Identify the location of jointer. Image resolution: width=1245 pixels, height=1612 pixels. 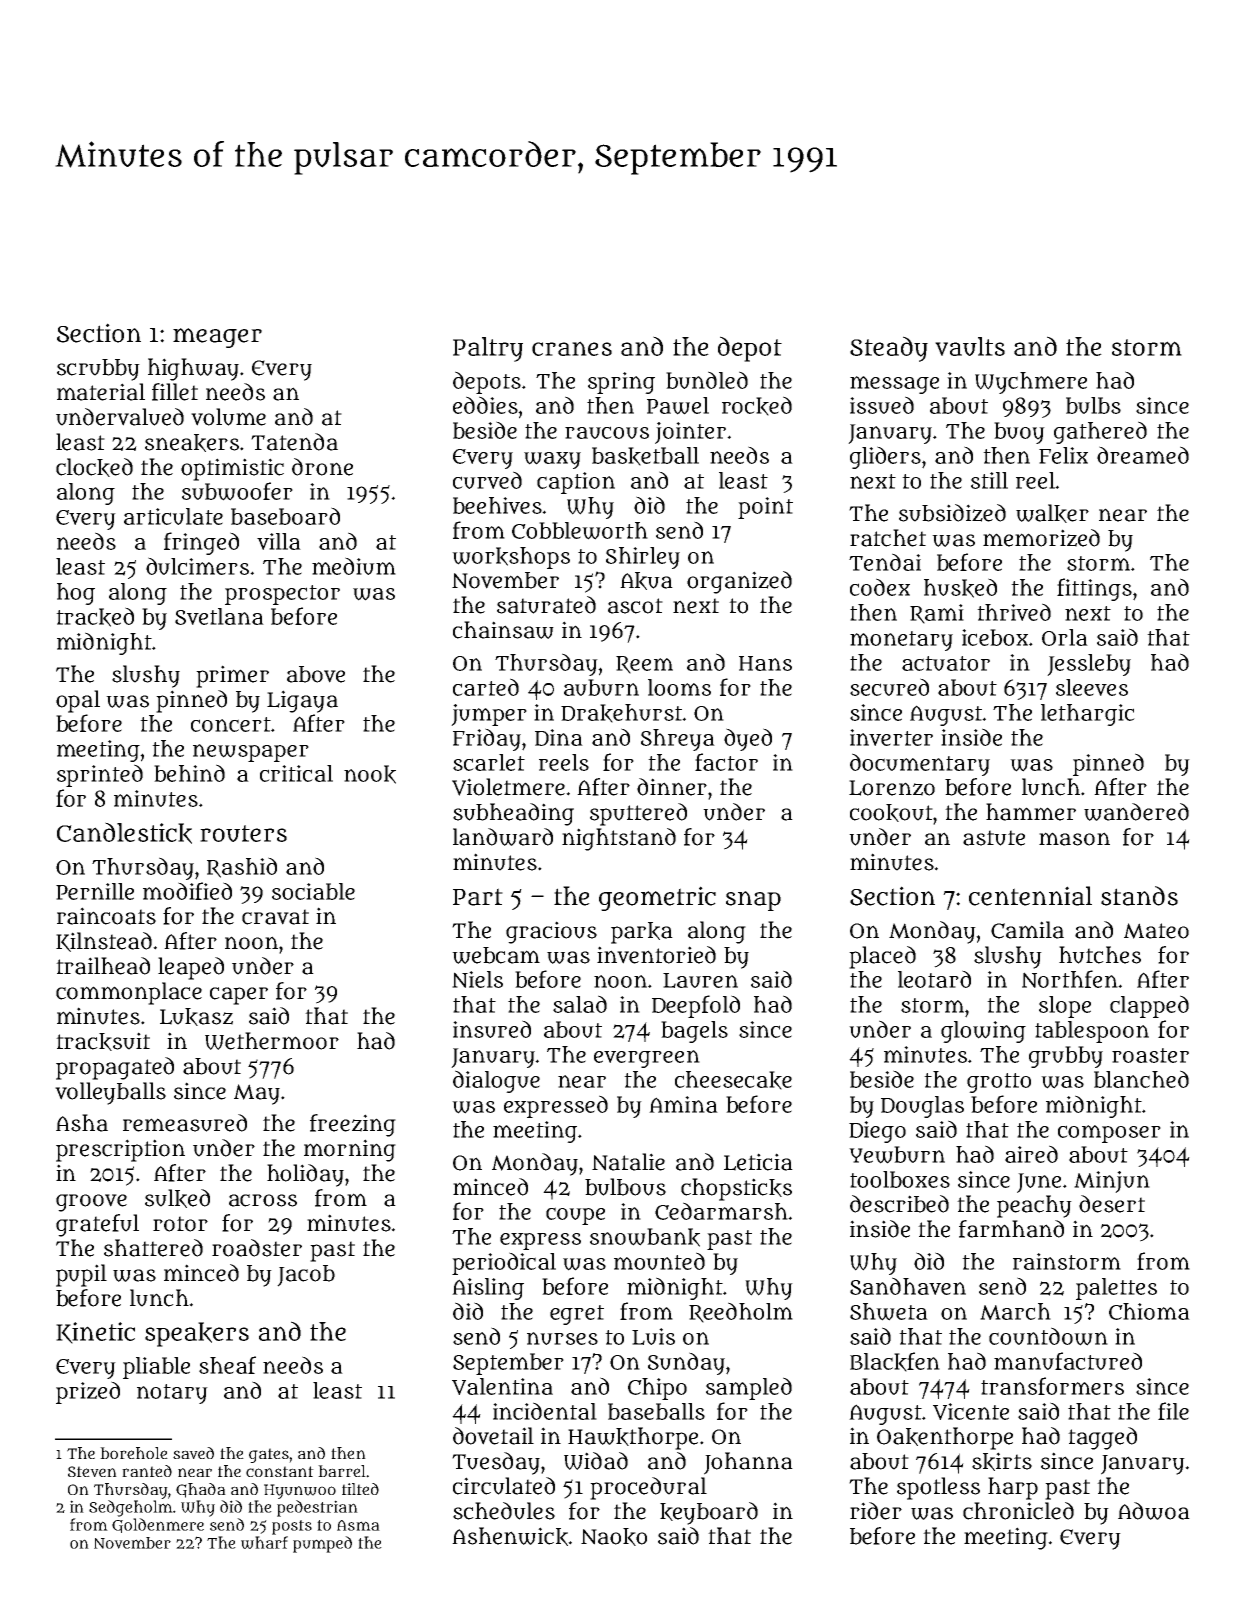
(690, 433).
